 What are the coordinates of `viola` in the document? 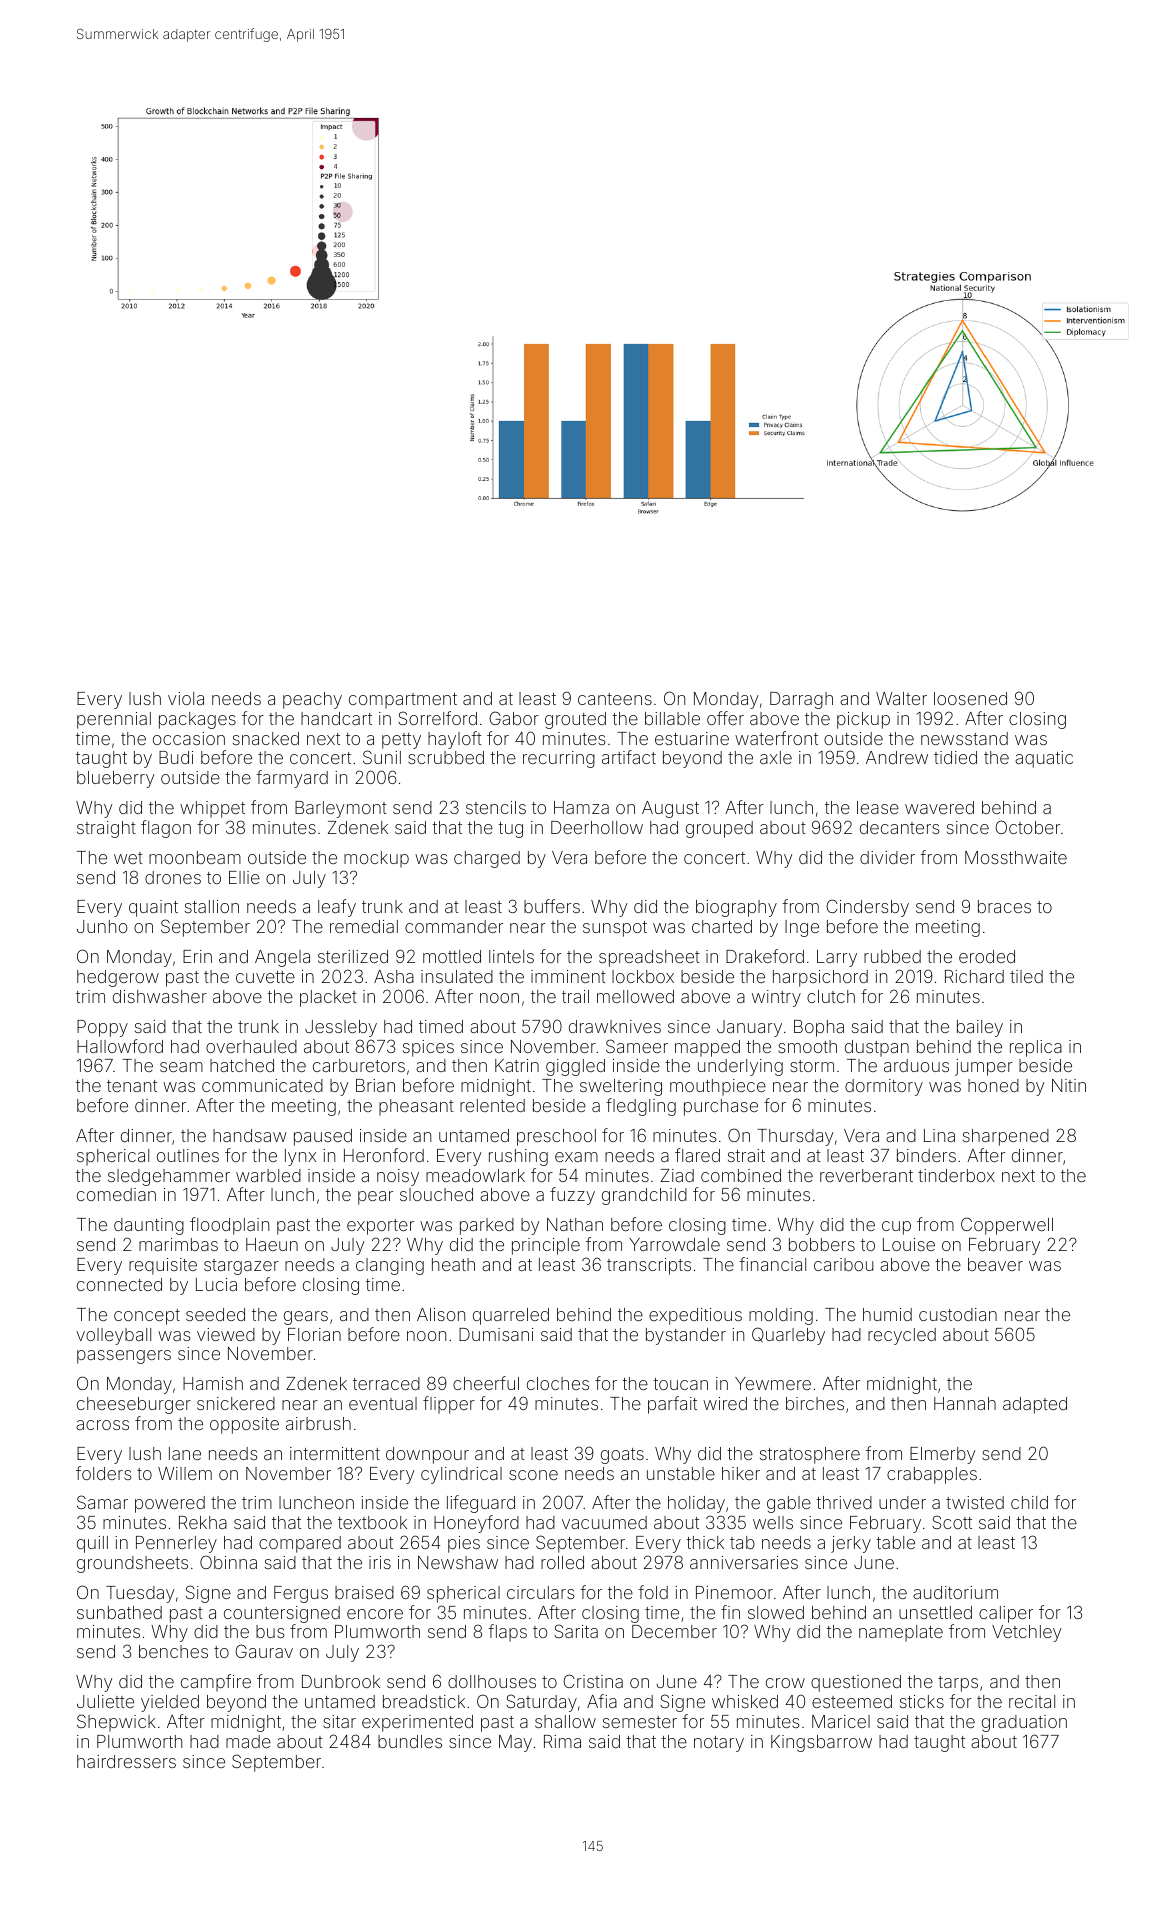 It's located at (186, 698).
